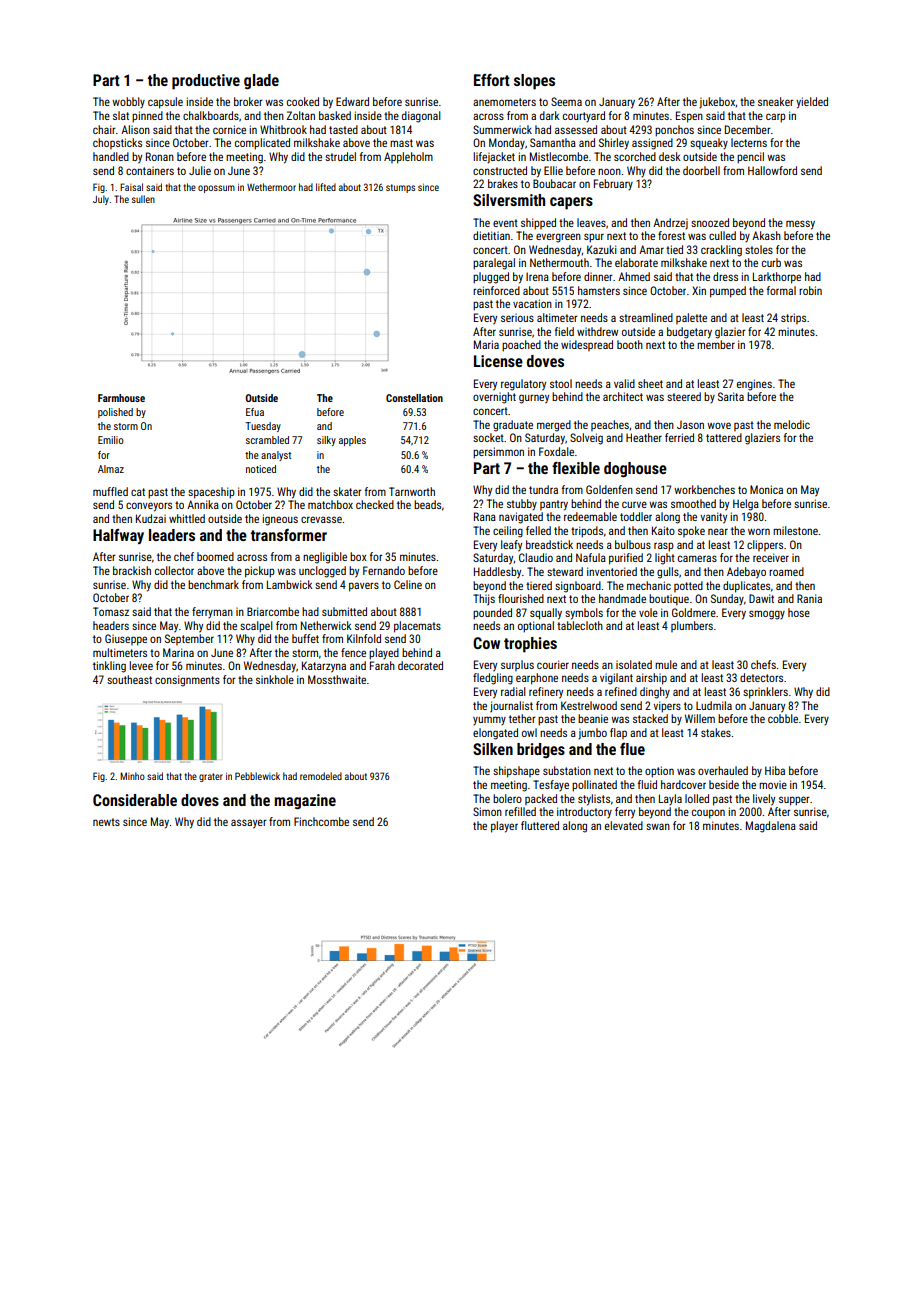 The height and width of the screenshot is (1308, 924). I want to click on brakes, so click(503, 183).
